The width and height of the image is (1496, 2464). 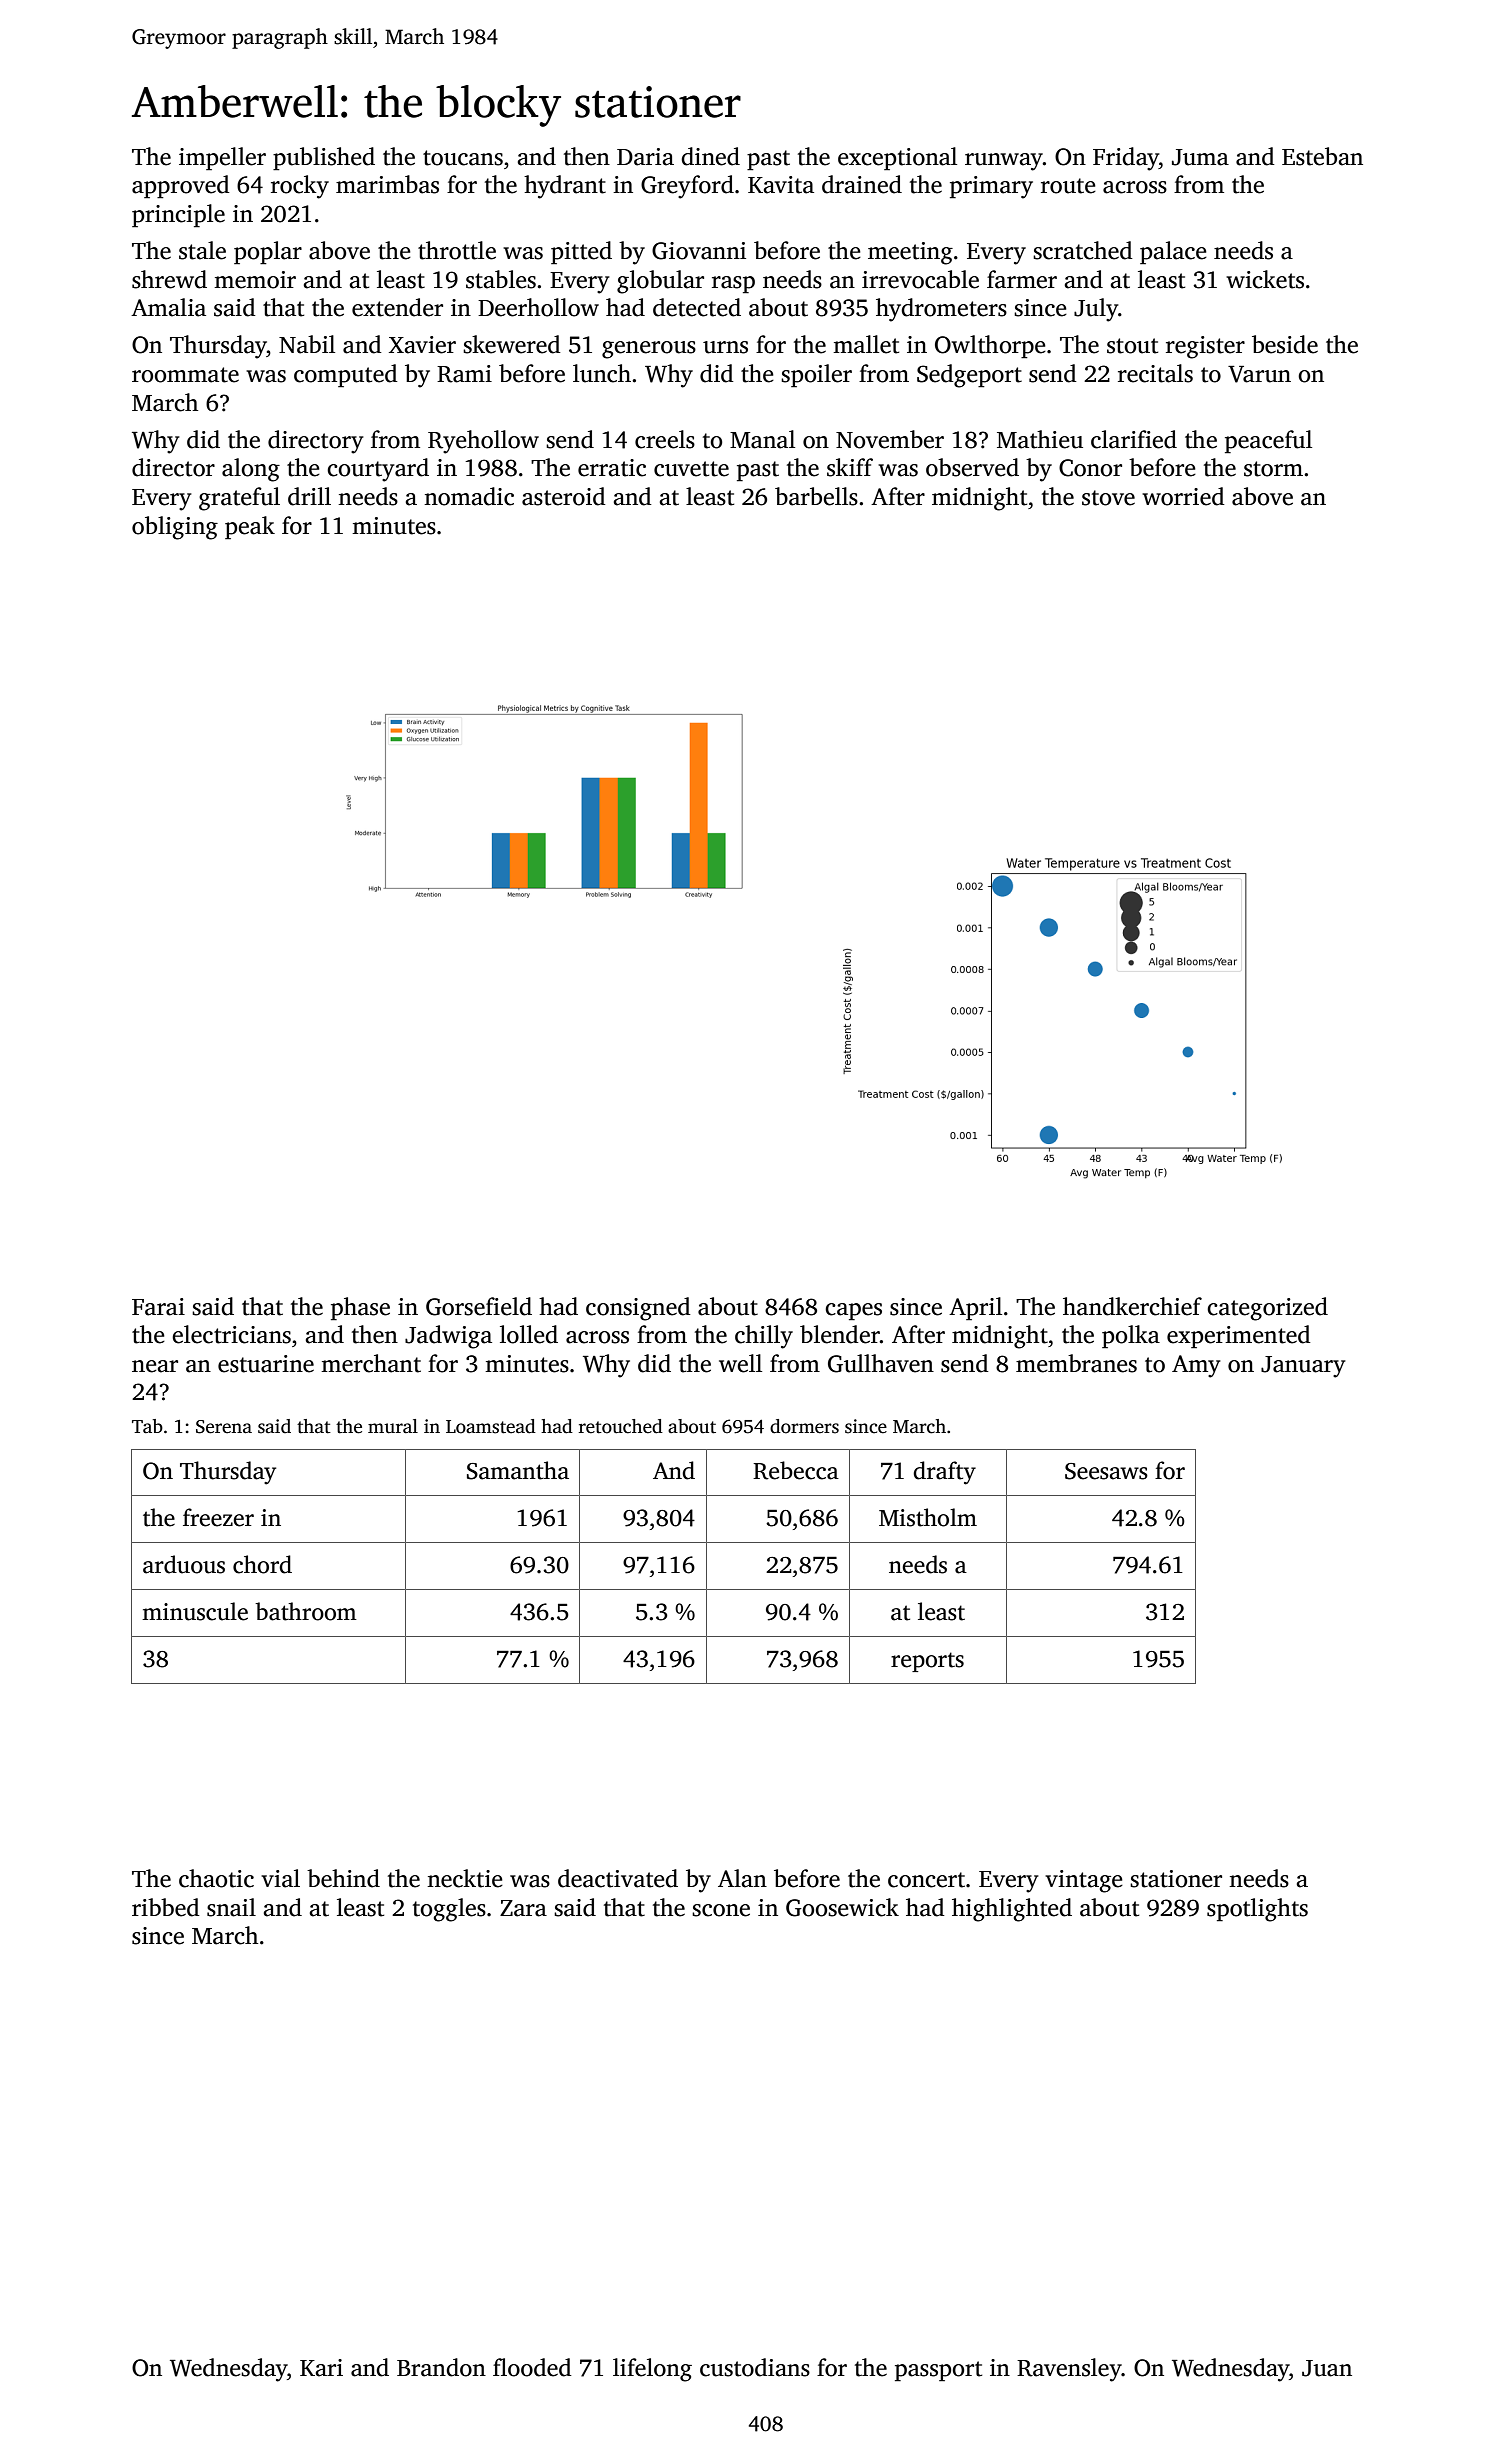 I want to click on stove, so click(x=1108, y=498).
